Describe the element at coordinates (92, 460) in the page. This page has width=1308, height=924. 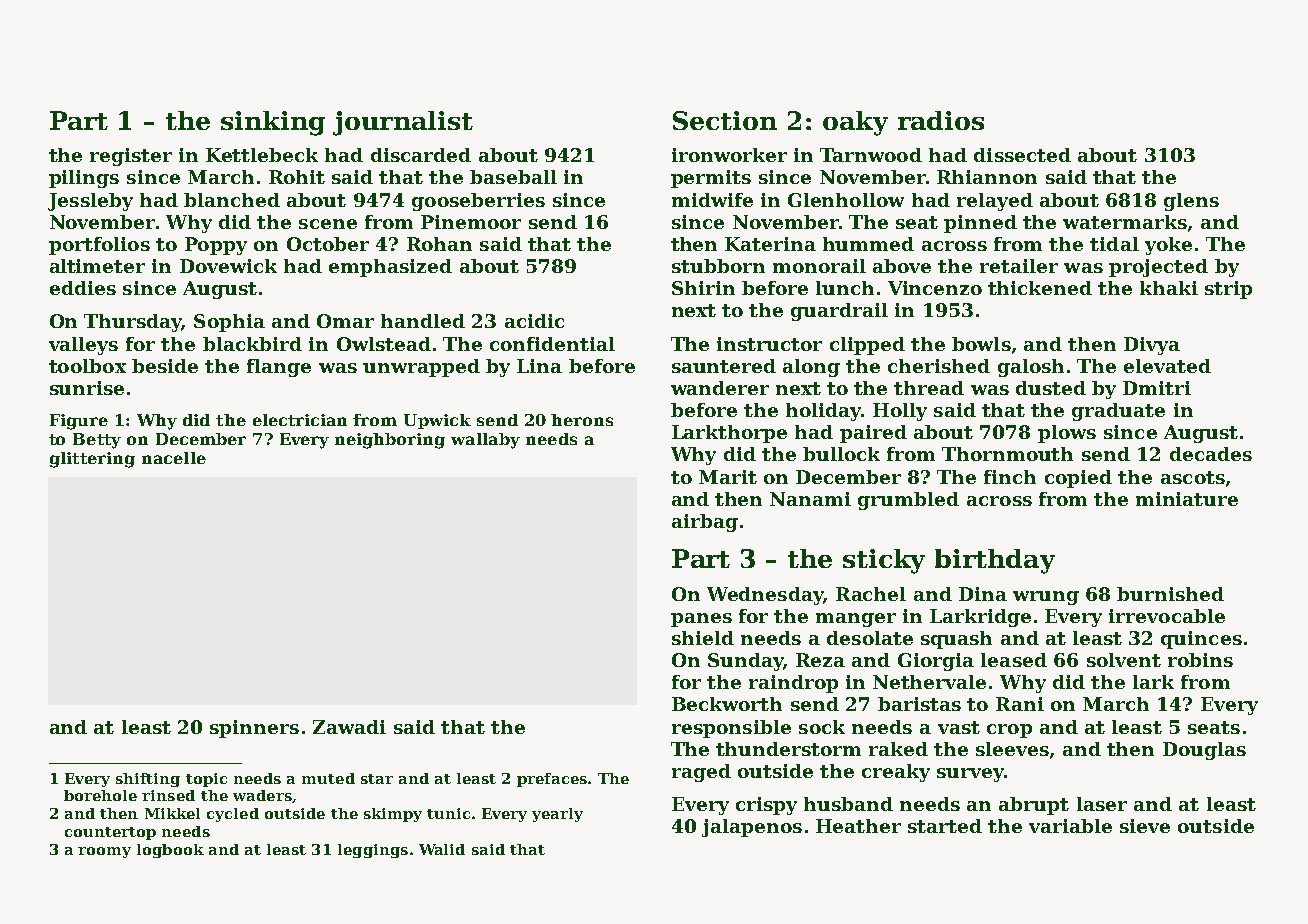
I see `glittering` at that location.
